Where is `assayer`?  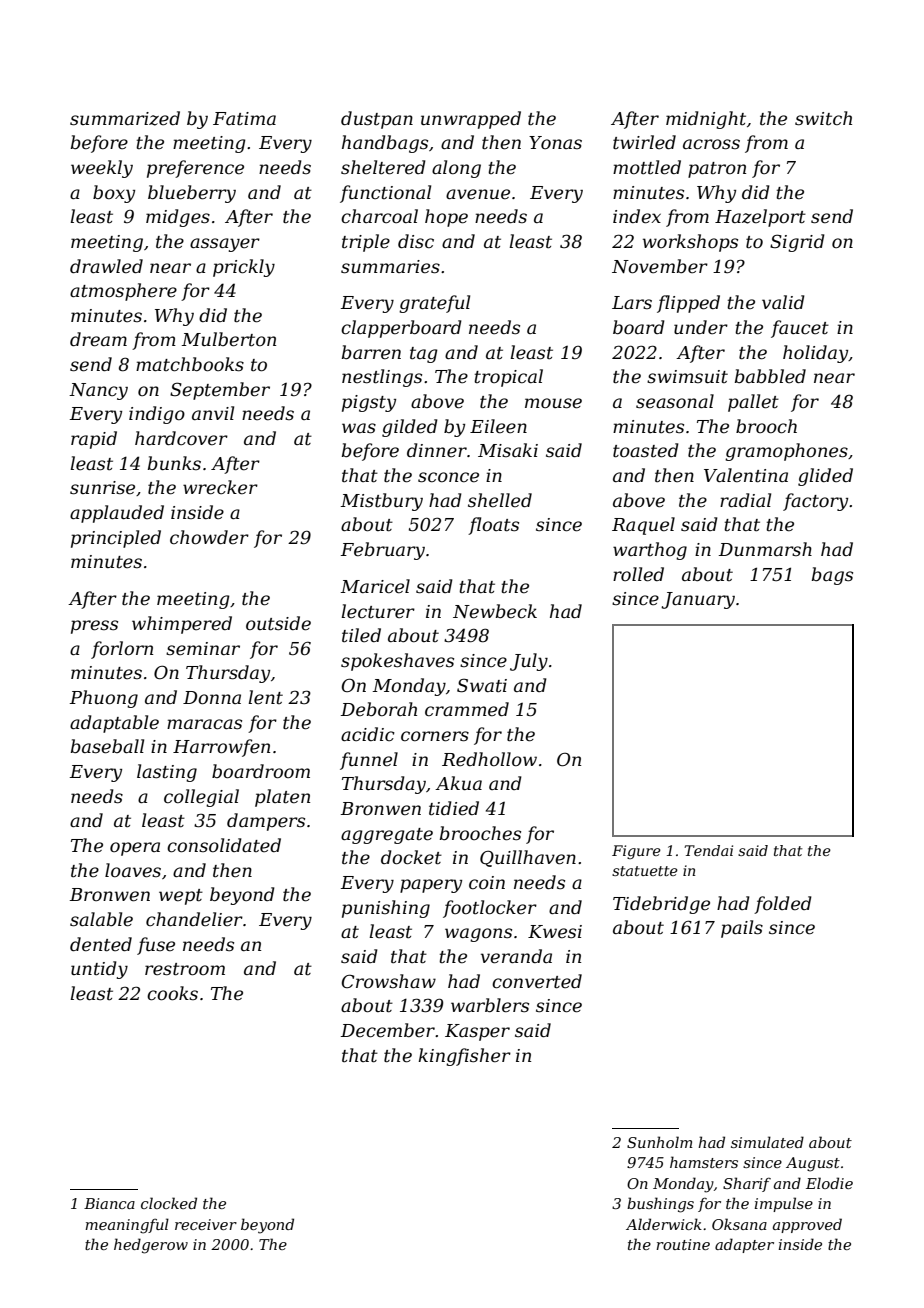 assayer is located at coordinates (225, 245).
